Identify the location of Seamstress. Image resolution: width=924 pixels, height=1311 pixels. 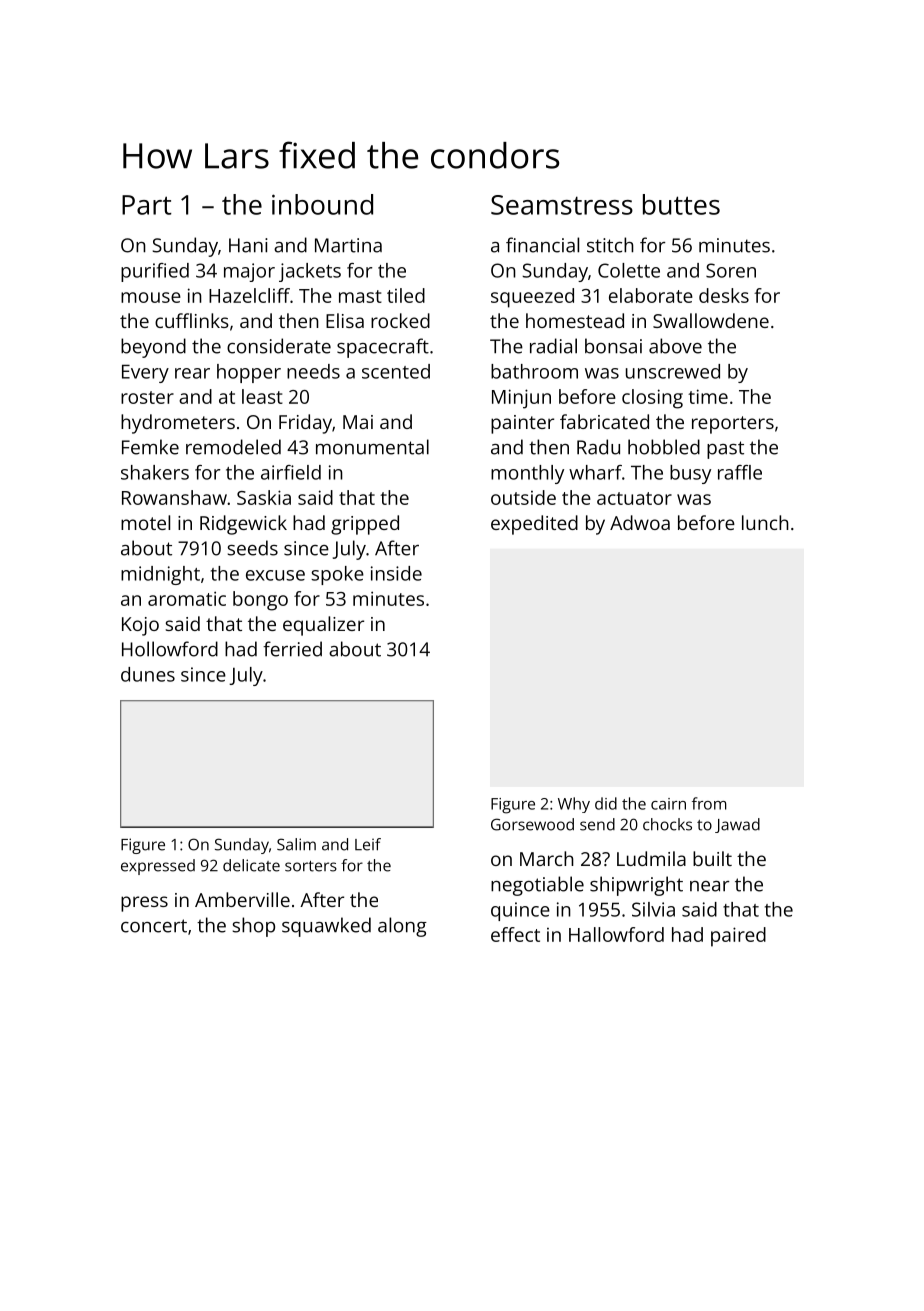
(562, 205).
